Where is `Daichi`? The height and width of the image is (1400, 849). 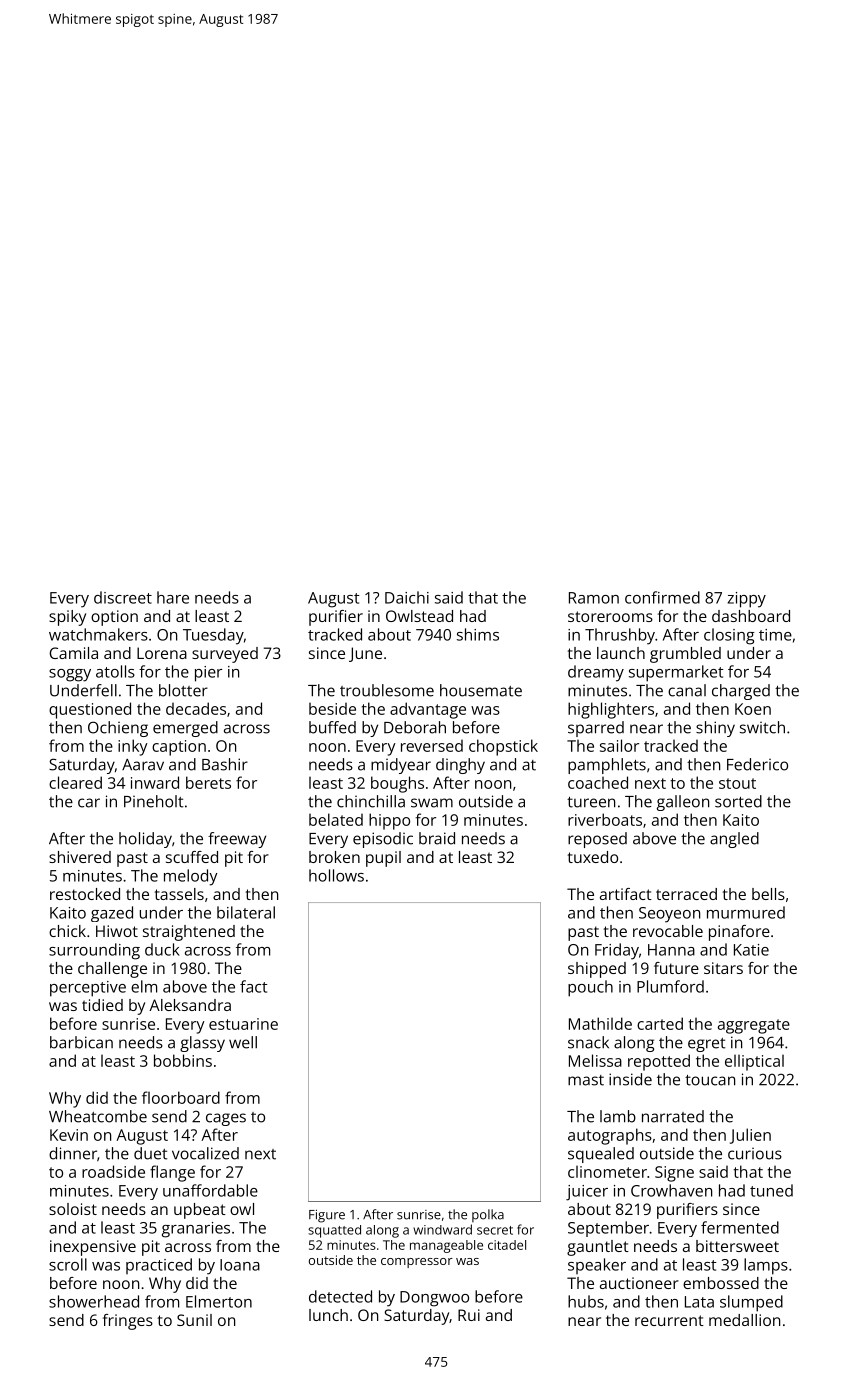
Daichi is located at coordinates (407, 597).
